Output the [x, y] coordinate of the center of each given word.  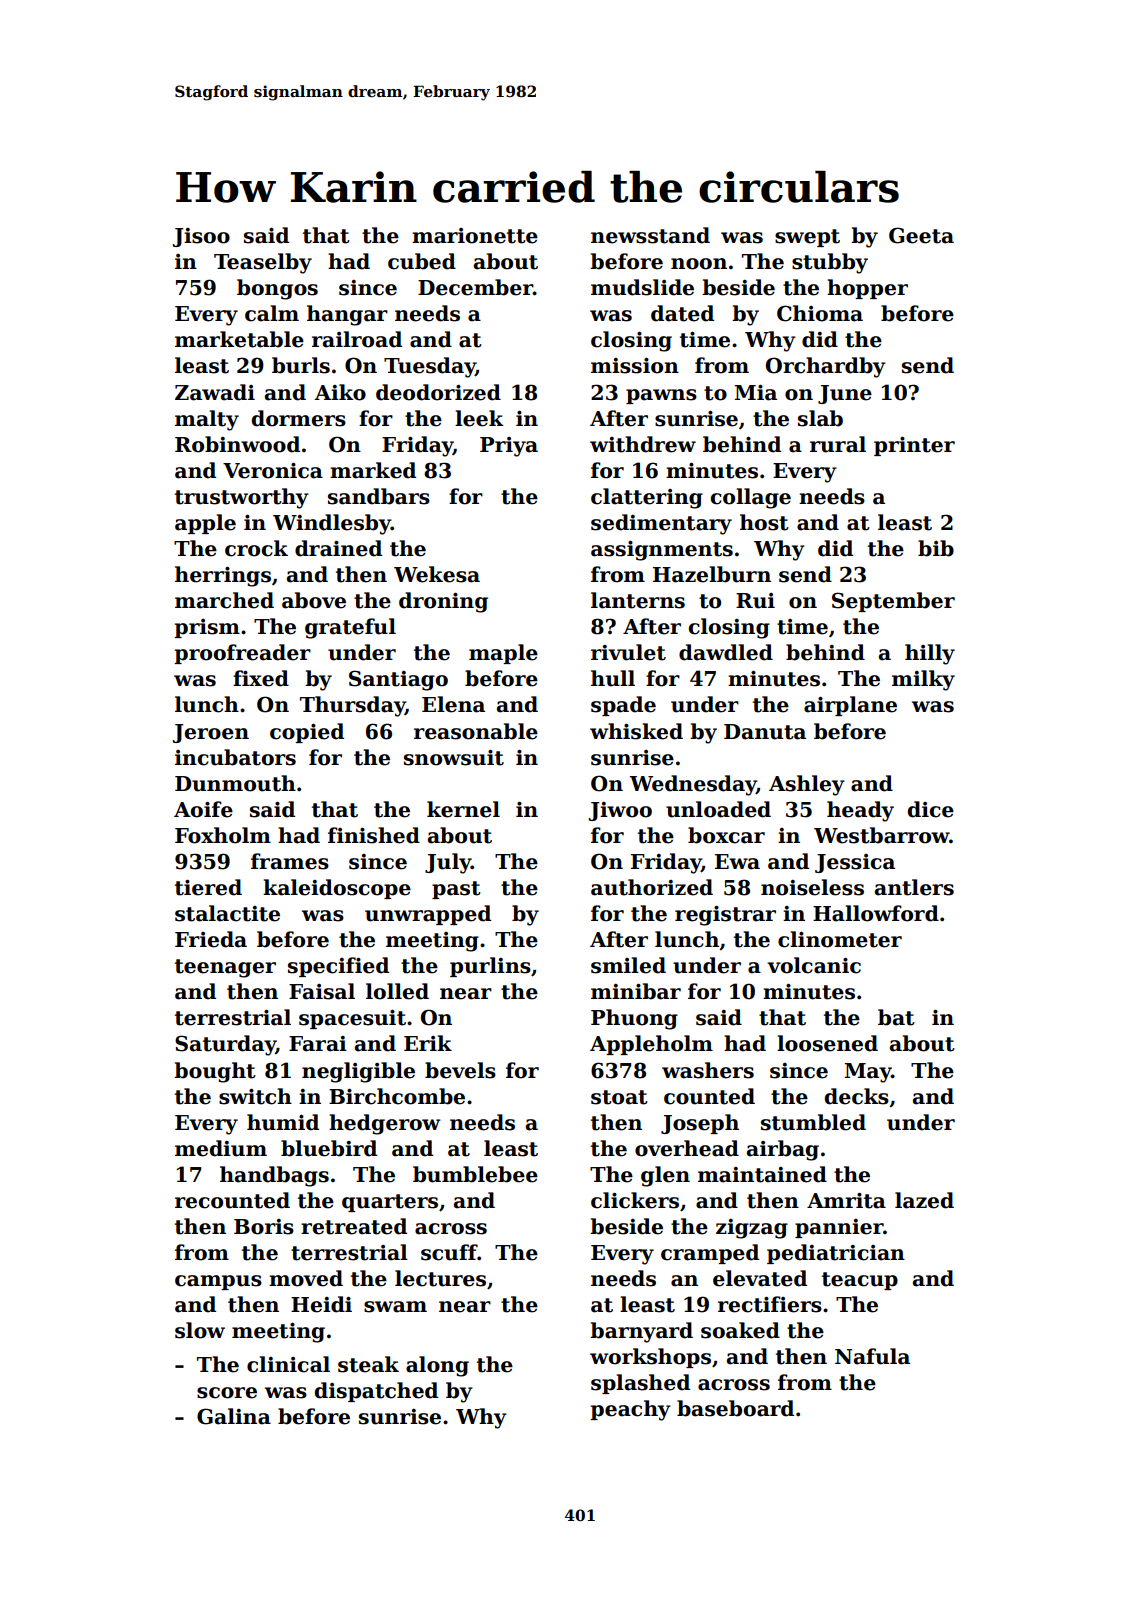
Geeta [921, 235]
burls [301, 365]
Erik [428, 1043]
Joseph [700, 1124]
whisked [636, 731]
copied [307, 733]
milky [923, 680]
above [314, 600]
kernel [463, 809]
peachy [630, 1410]
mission [635, 366]
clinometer [840, 939]
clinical [288, 1364]
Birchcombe [397, 1096]
